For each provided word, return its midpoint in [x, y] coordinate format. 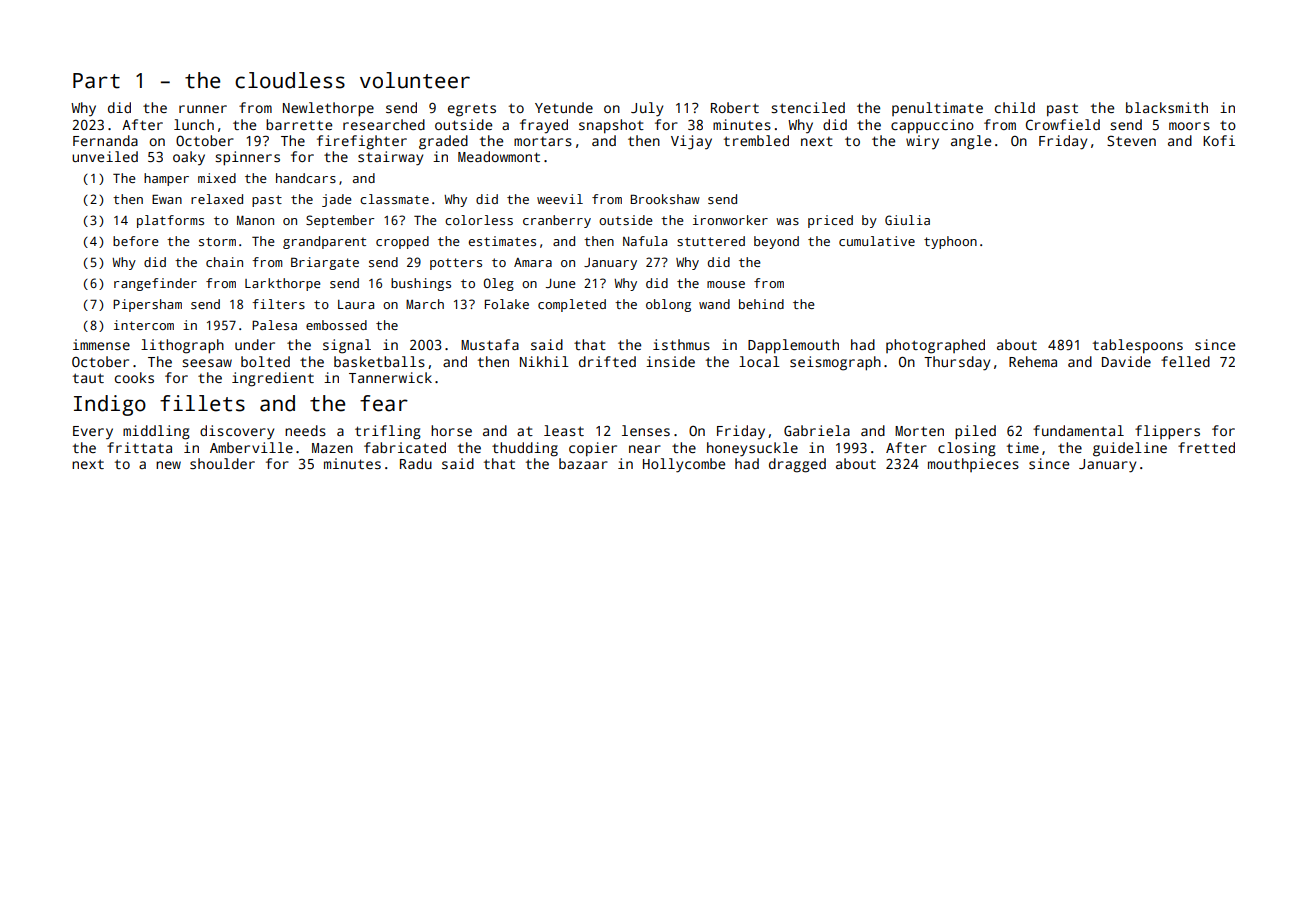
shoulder [222, 463]
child [1015, 107]
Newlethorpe [328, 109]
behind [761, 304]
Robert [735, 107]
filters [278, 304]
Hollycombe [684, 465]
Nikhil [544, 361]
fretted [1206, 447]
